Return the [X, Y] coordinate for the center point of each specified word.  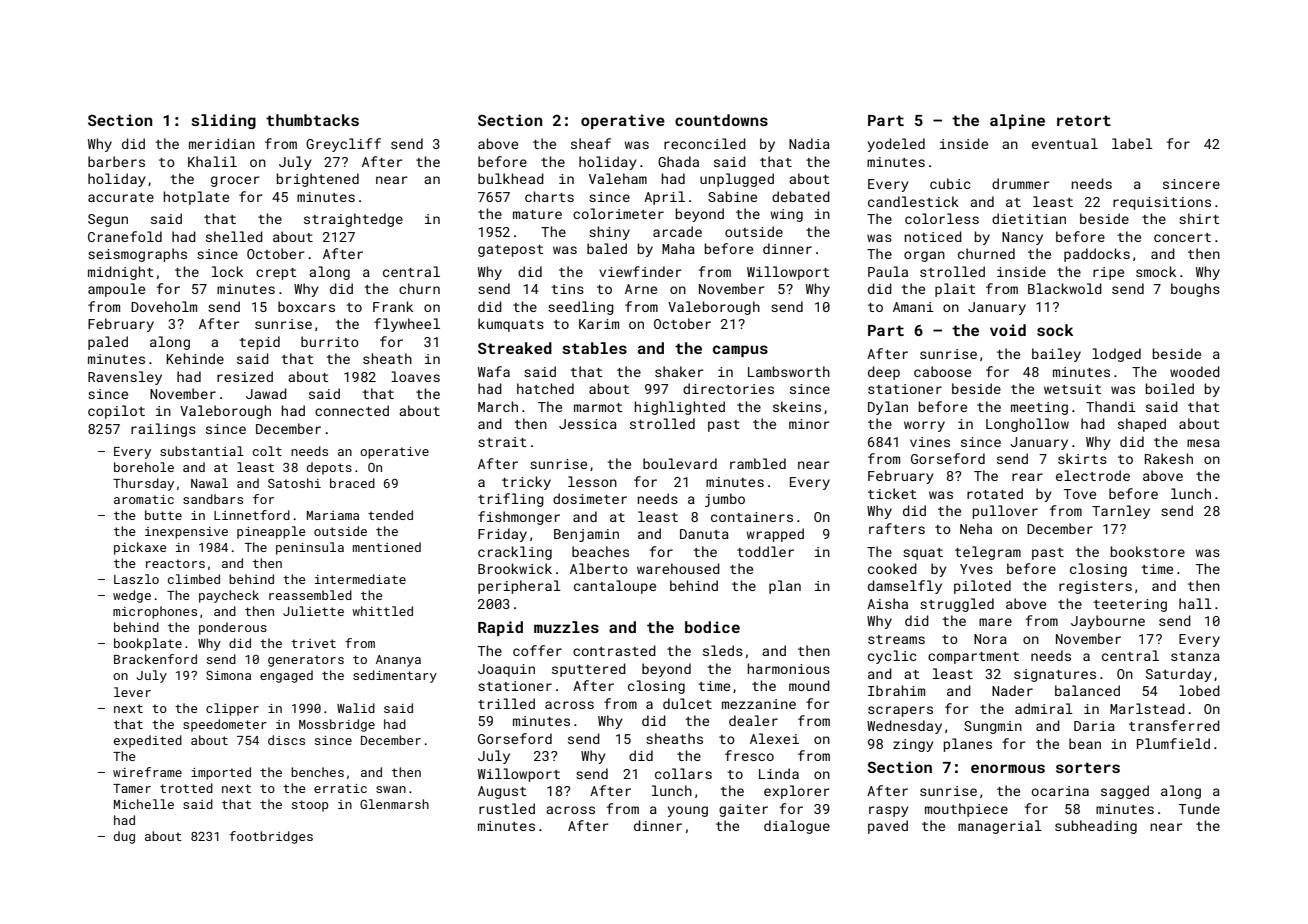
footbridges [271, 837]
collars [683, 773]
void [1008, 330]
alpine [1017, 121]
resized [245, 376]
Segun [108, 220]
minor [809, 424]
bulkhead [511, 178]
